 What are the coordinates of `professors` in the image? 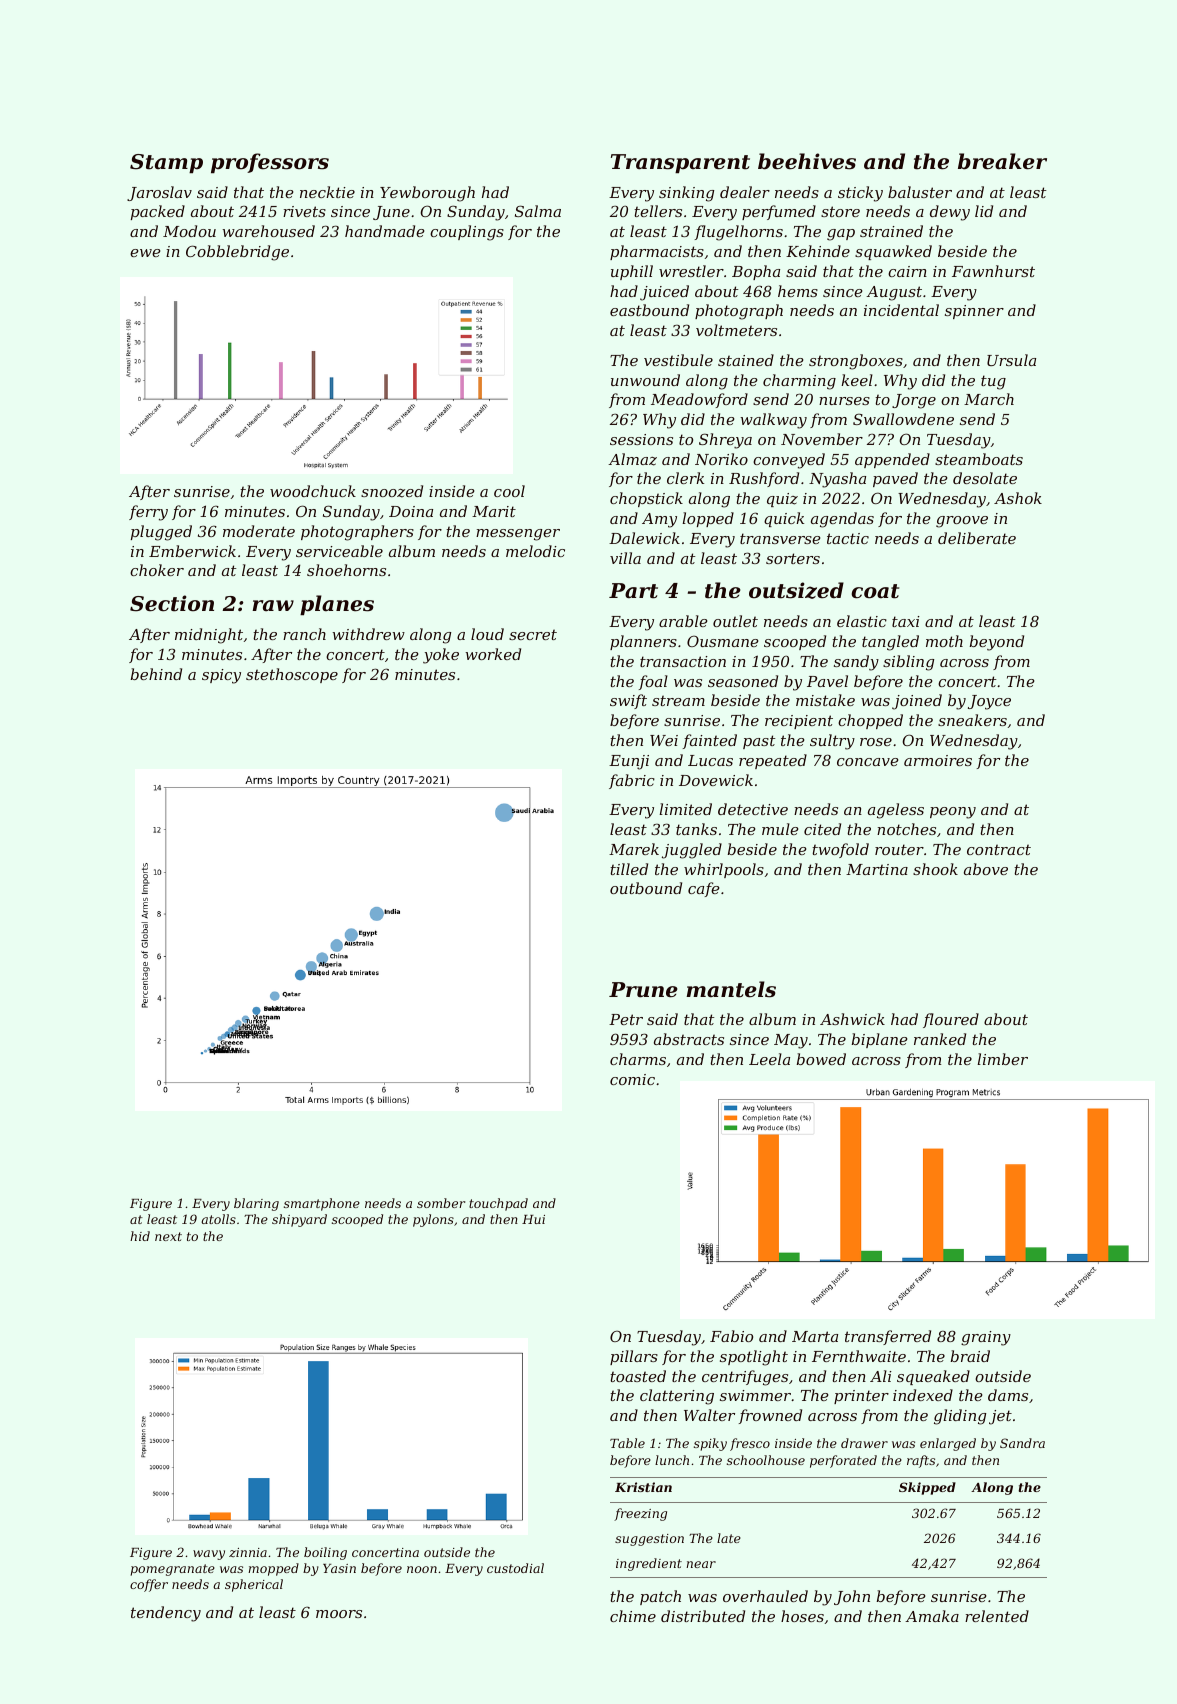 It's located at (270, 163).
